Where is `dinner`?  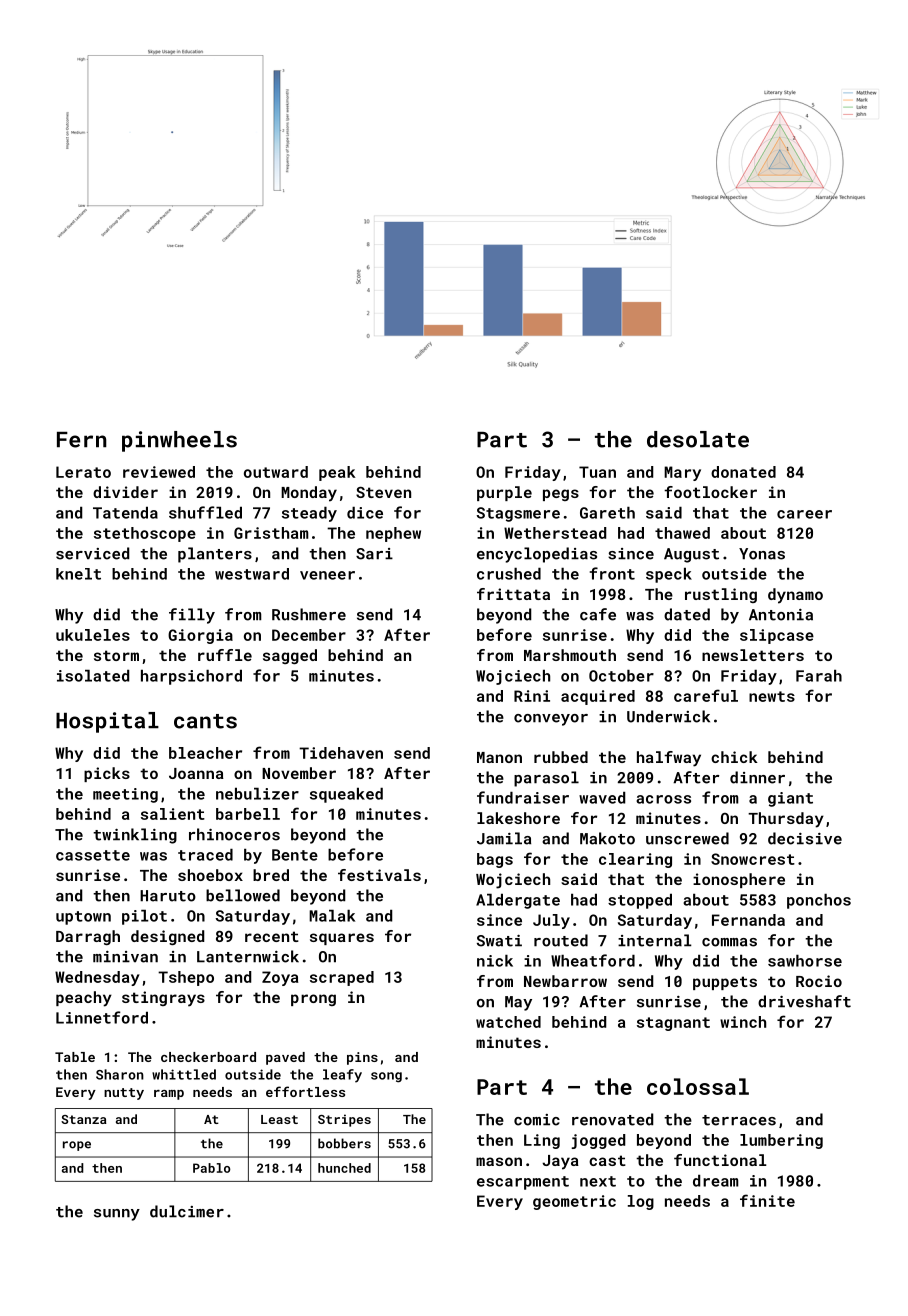
dinner is located at coordinates (757, 777).
